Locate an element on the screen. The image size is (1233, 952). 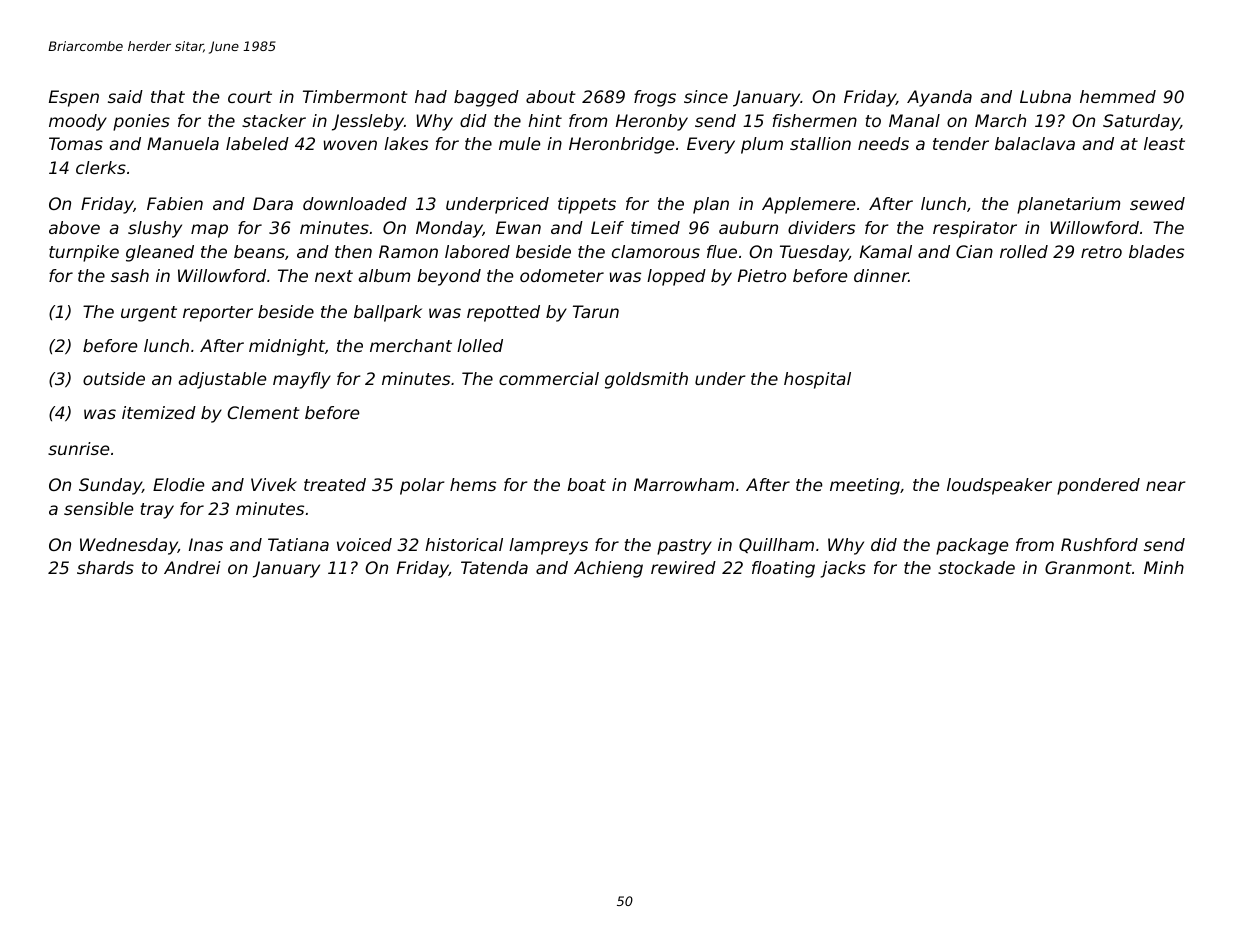
commercial is located at coordinates (549, 378).
